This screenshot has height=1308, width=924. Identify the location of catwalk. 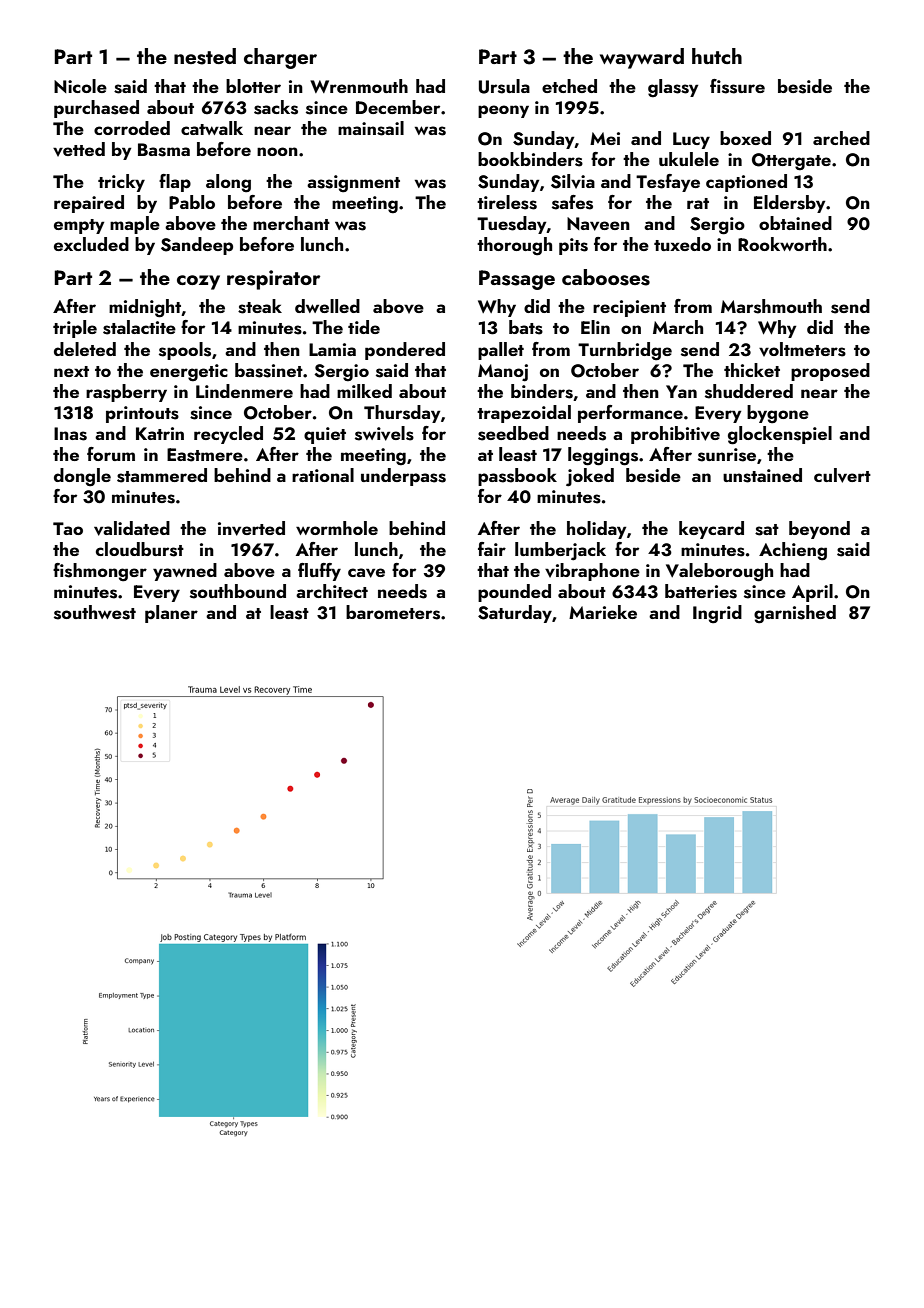
(212, 128).
